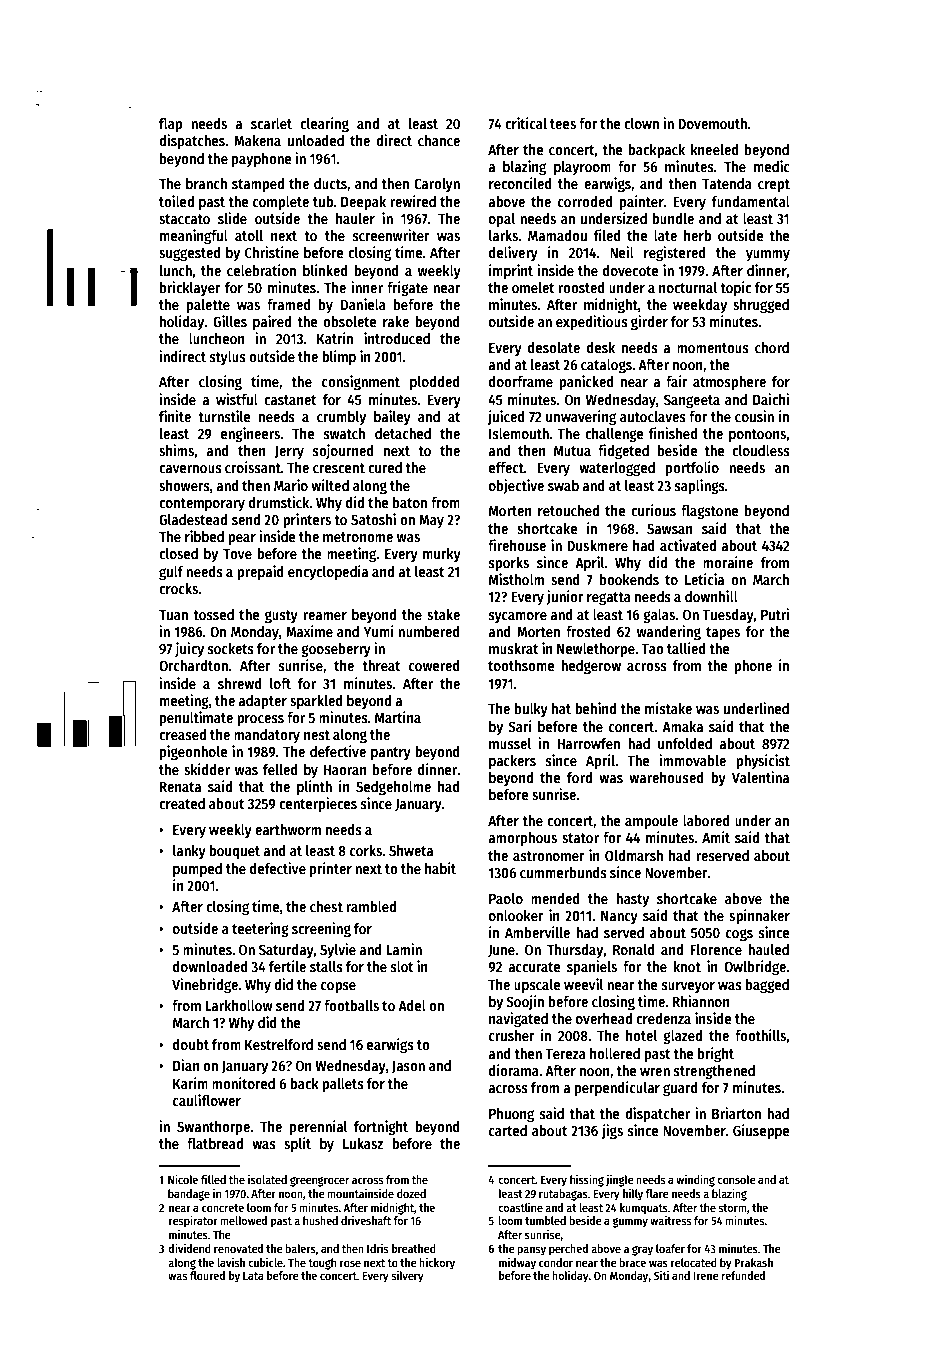 The image size is (949, 1347). What do you see at coordinates (434, 665) in the screenshot?
I see `cowered` at bounding box center [434, 665].
